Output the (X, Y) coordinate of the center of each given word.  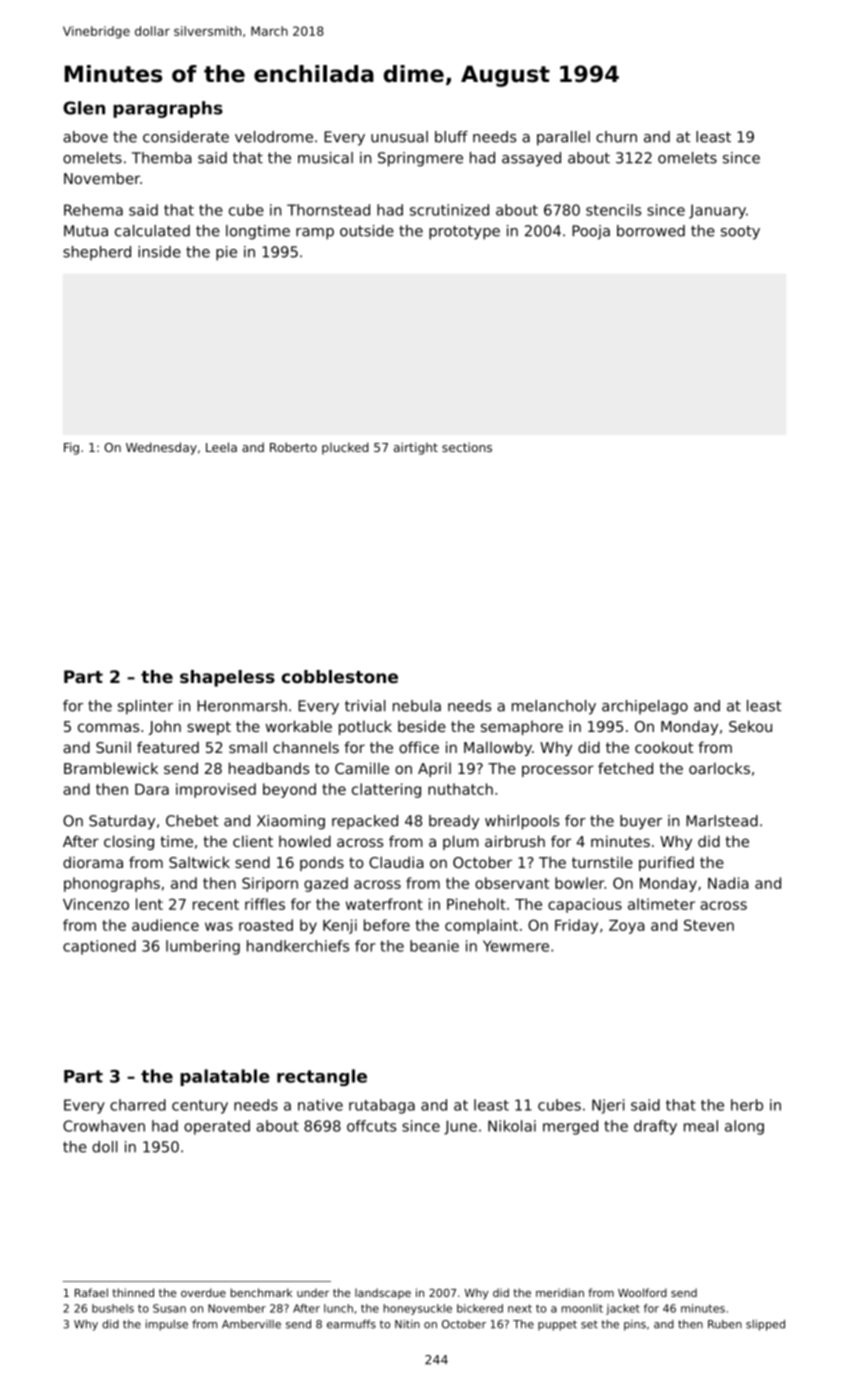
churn (616, 137)
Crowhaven (104, 1126)
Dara (152, 789)
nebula (417, 706)
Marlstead (722, 821)
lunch (338, 1308)
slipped (765, 1325)
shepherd (97, 253)
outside (367, 231)
